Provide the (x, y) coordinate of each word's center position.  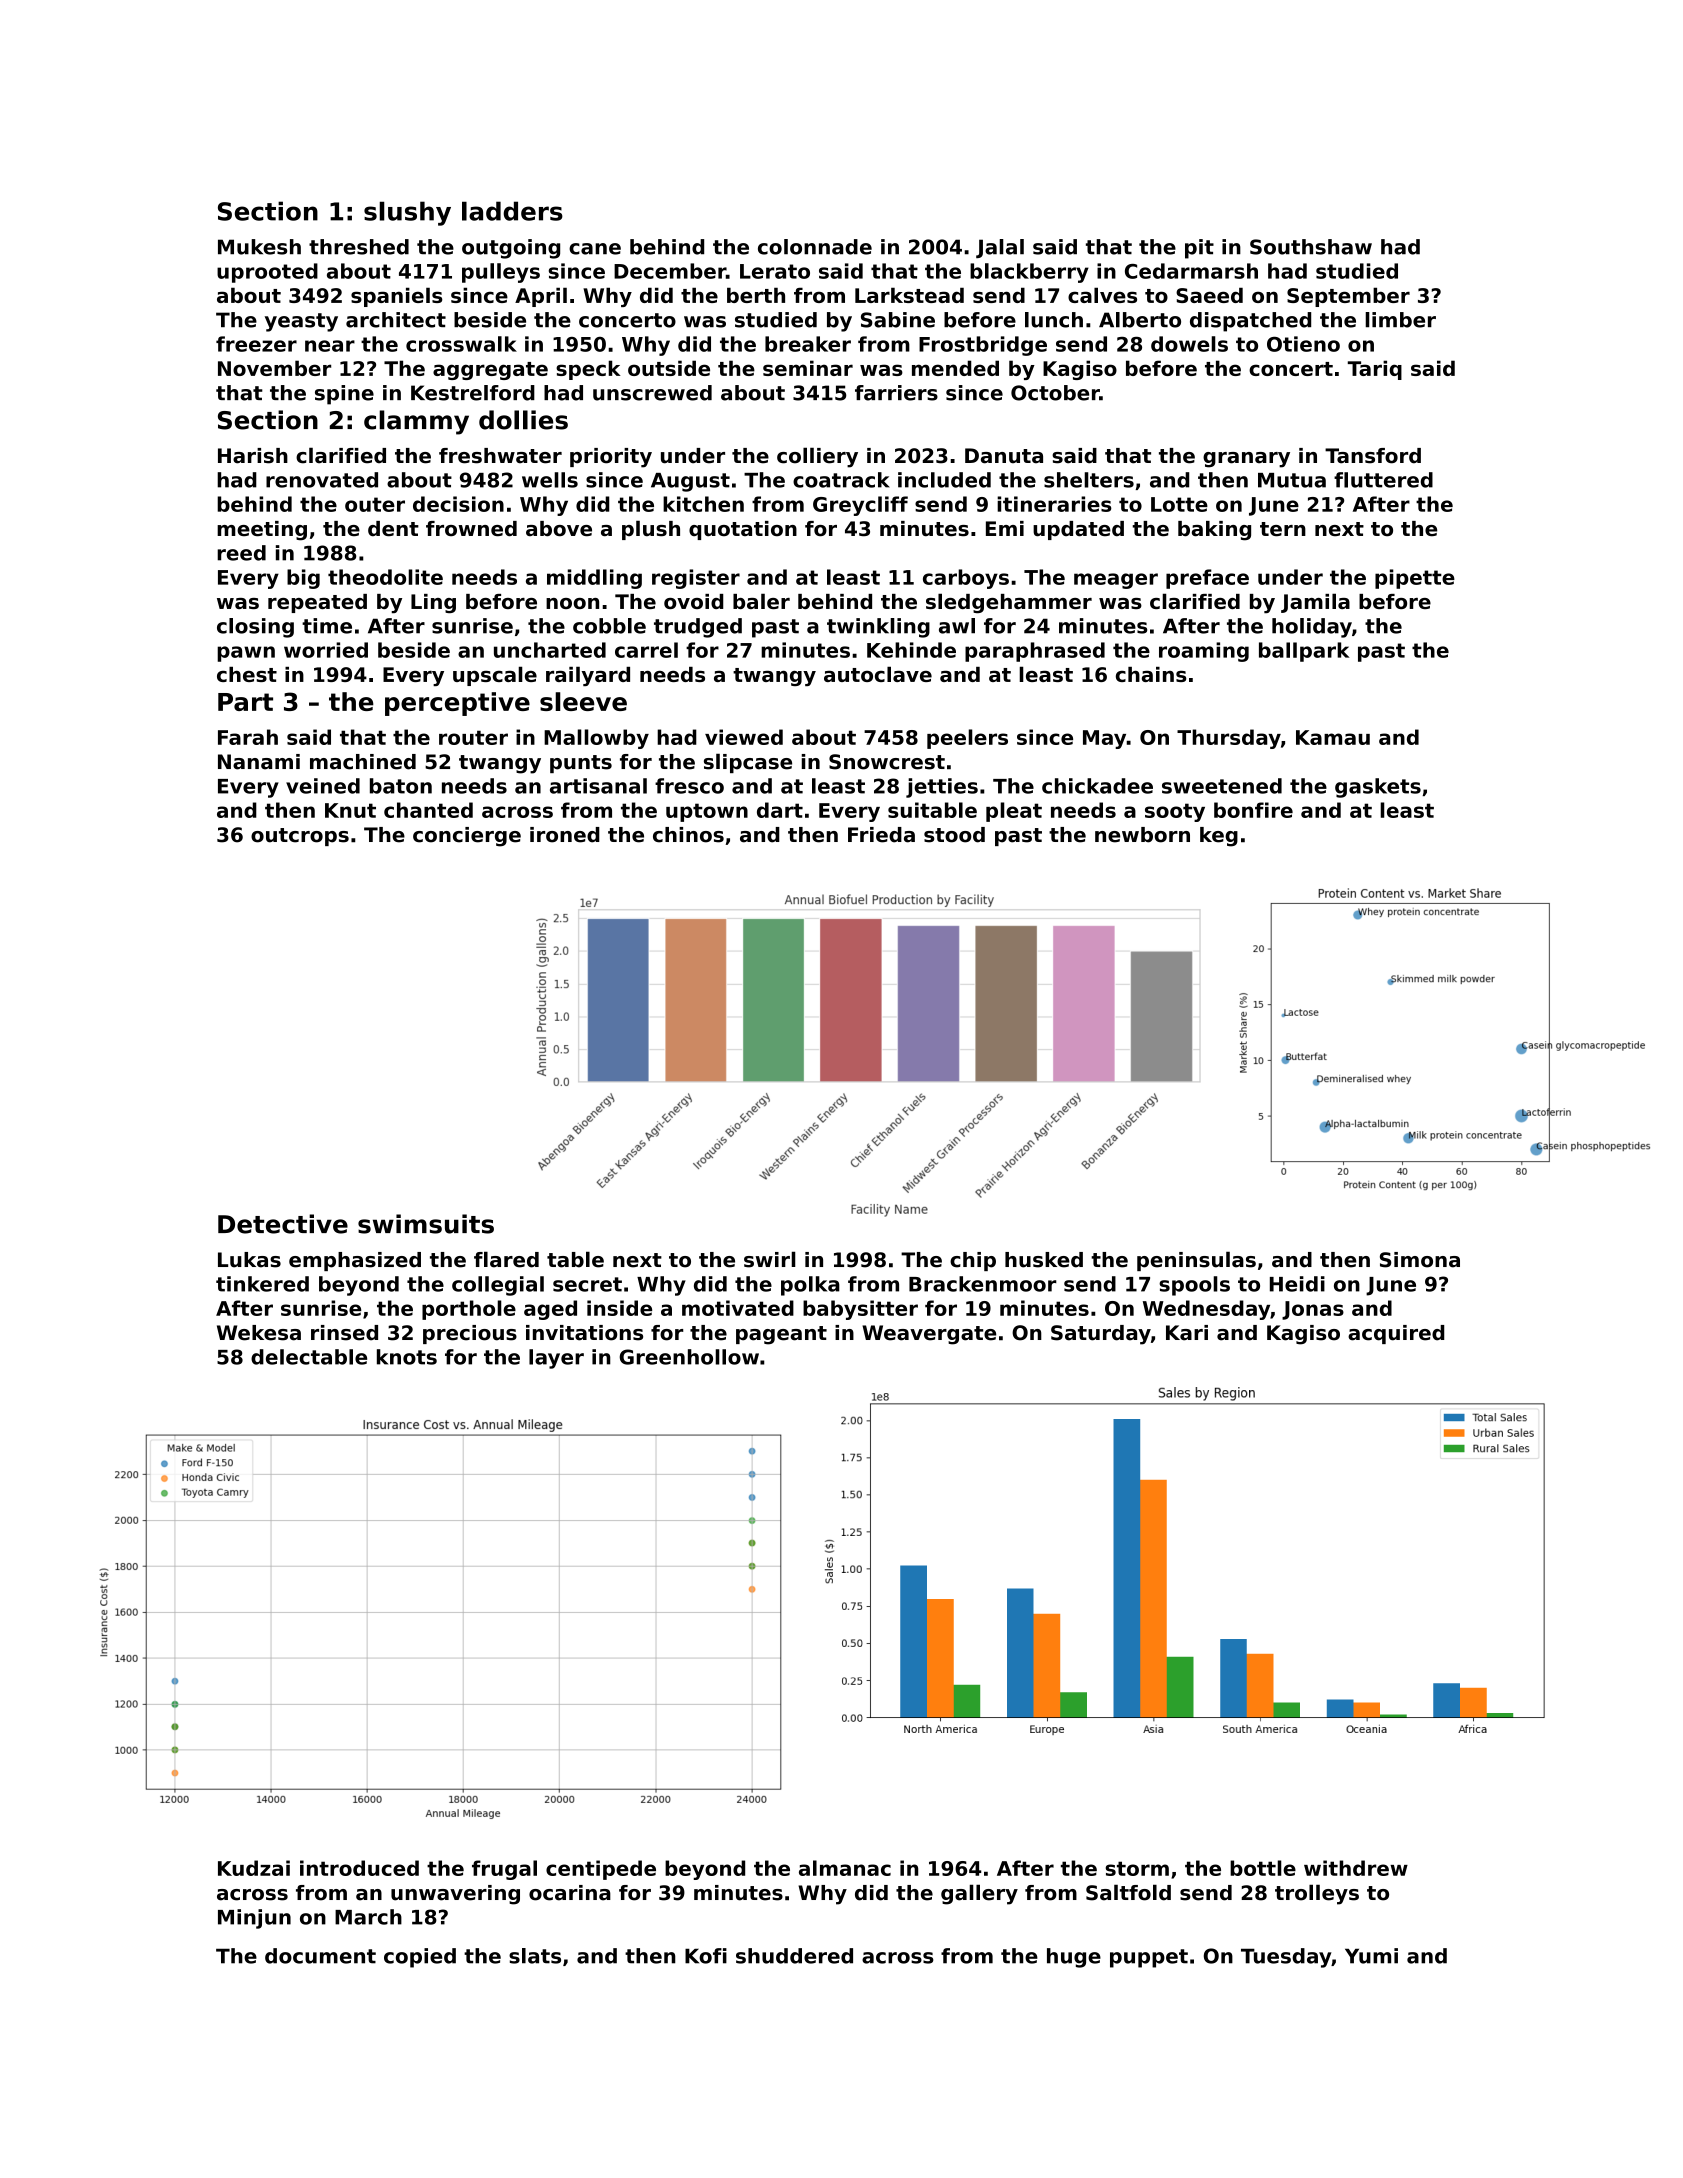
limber (1400, 320)
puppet (1149, 1958)
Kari (1187, 1333)
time (327, 626)
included (944, 480)
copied (420, 1958)
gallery (979, 1894)
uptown (707, 812)
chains (1151, 674)
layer (556, 1359)
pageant (781, 1335)
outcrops (300, 837)
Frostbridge (983, 346)
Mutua (1292, 480)
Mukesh (259, 247)
